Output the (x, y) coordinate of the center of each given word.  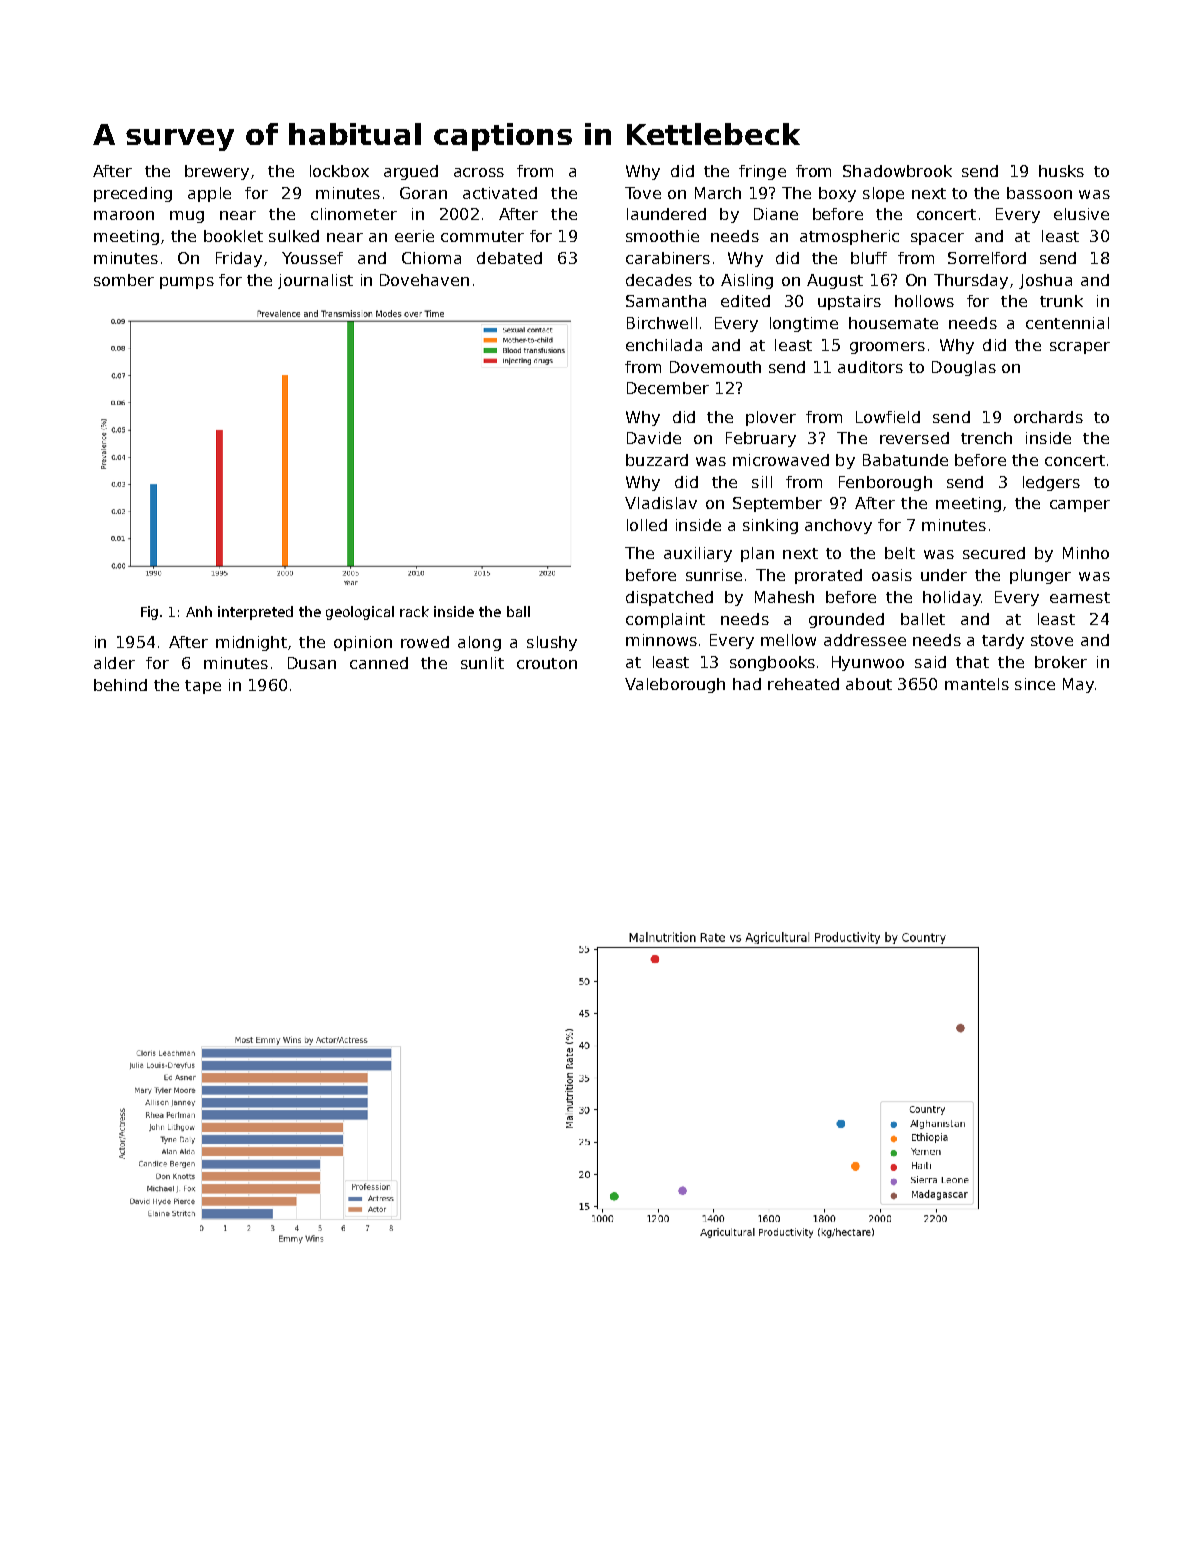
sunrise (714, 575)
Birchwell (662, 323)
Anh (199, 611)
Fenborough (885, 483)
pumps (187, 283)
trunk (1061, 301)
